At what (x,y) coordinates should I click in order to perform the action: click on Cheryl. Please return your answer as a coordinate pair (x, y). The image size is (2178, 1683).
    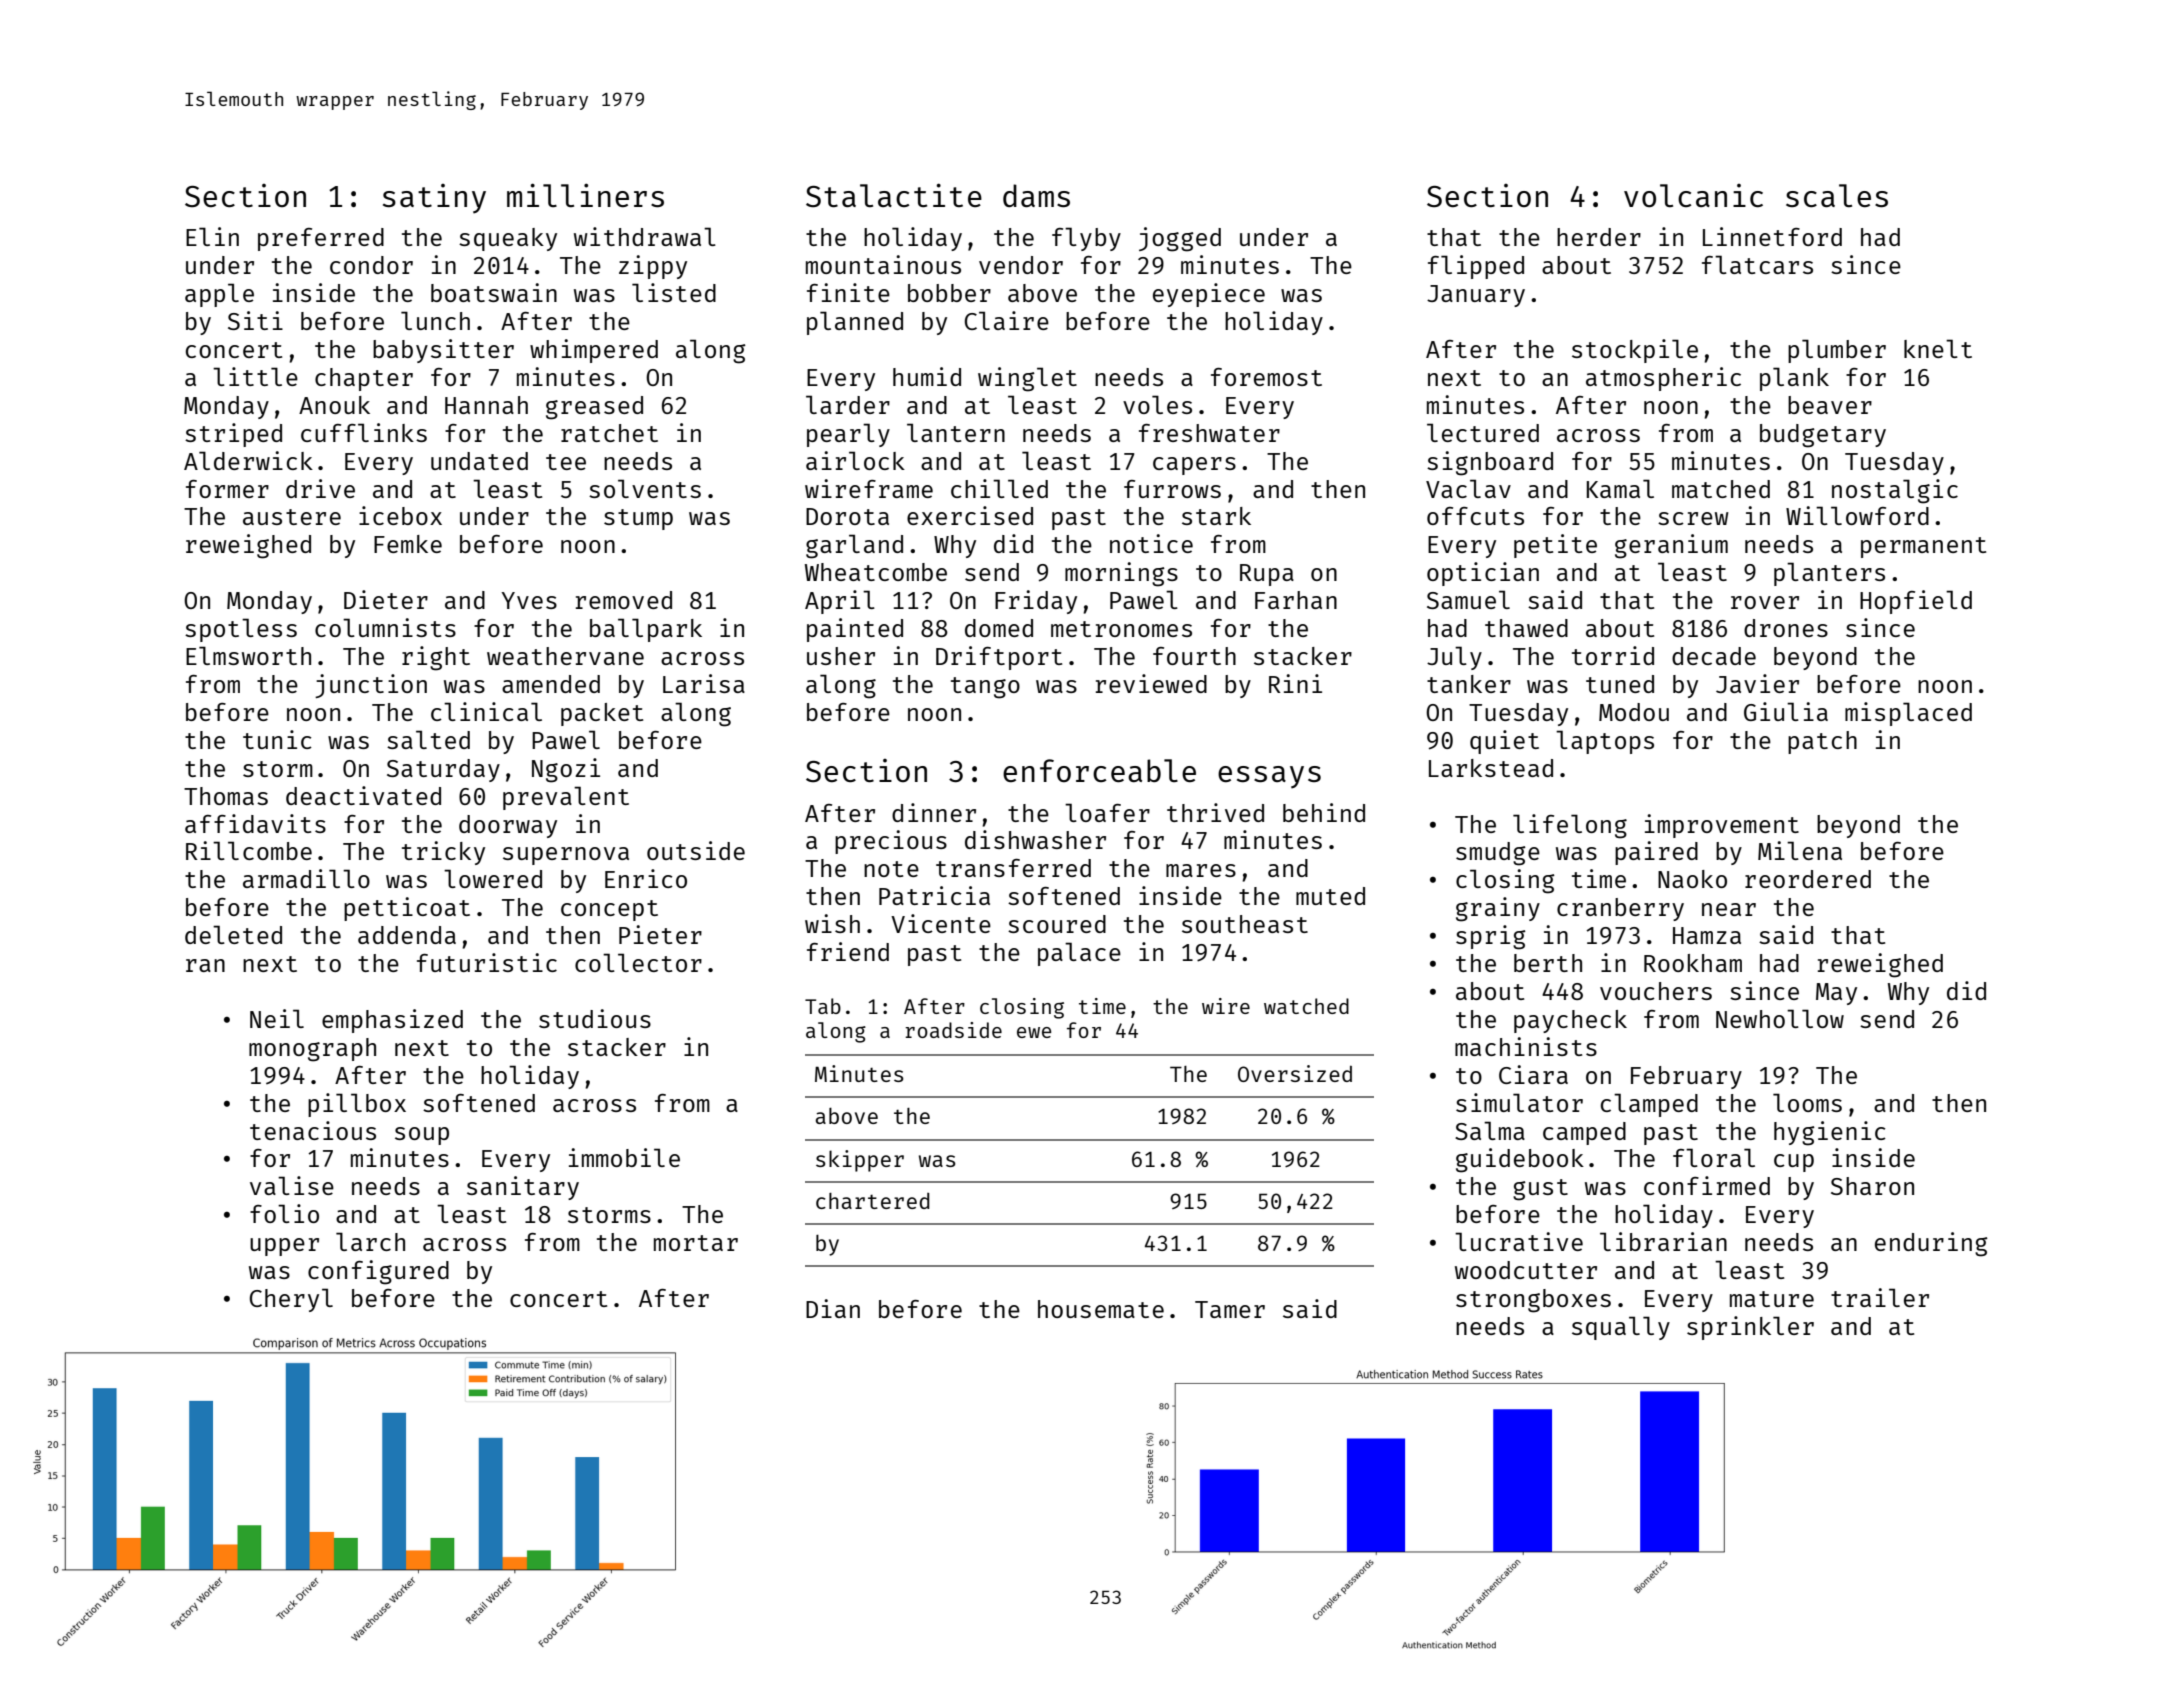
    Looking at the image, I should click on (291, 1300).
